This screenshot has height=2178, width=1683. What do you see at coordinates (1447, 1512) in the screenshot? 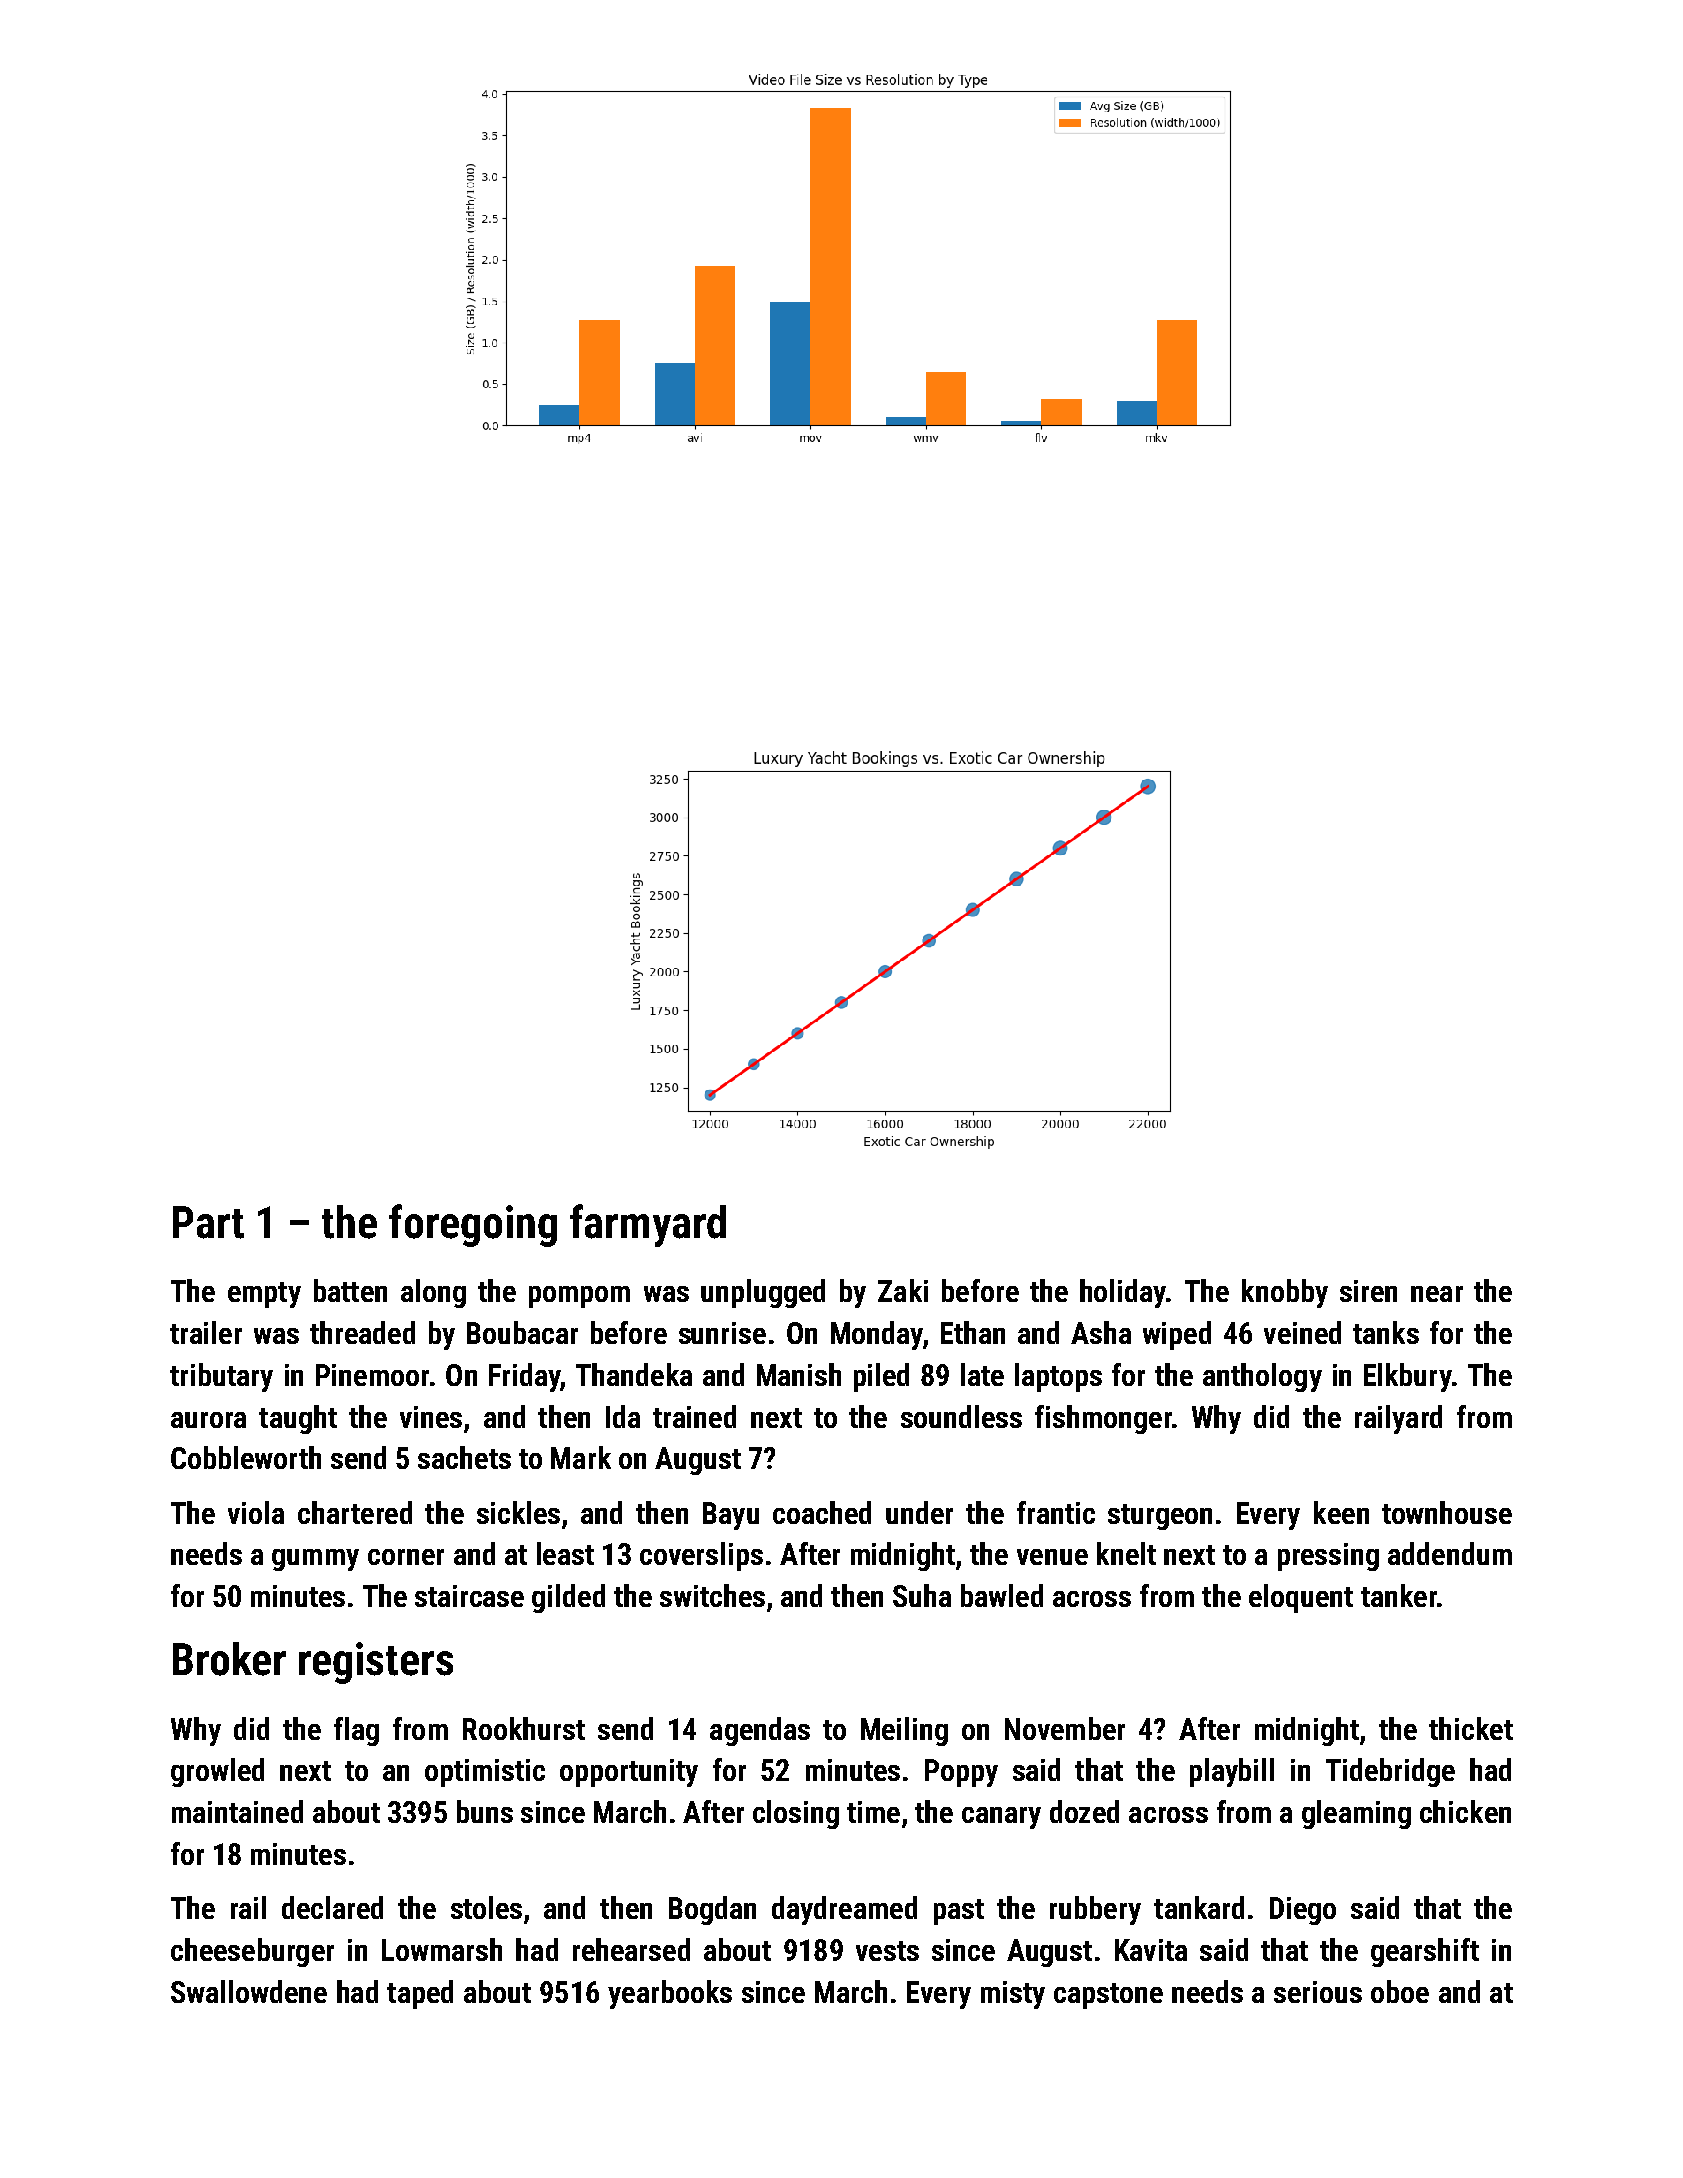
I see `townhouse` at bounding box center [1447, 1512].
